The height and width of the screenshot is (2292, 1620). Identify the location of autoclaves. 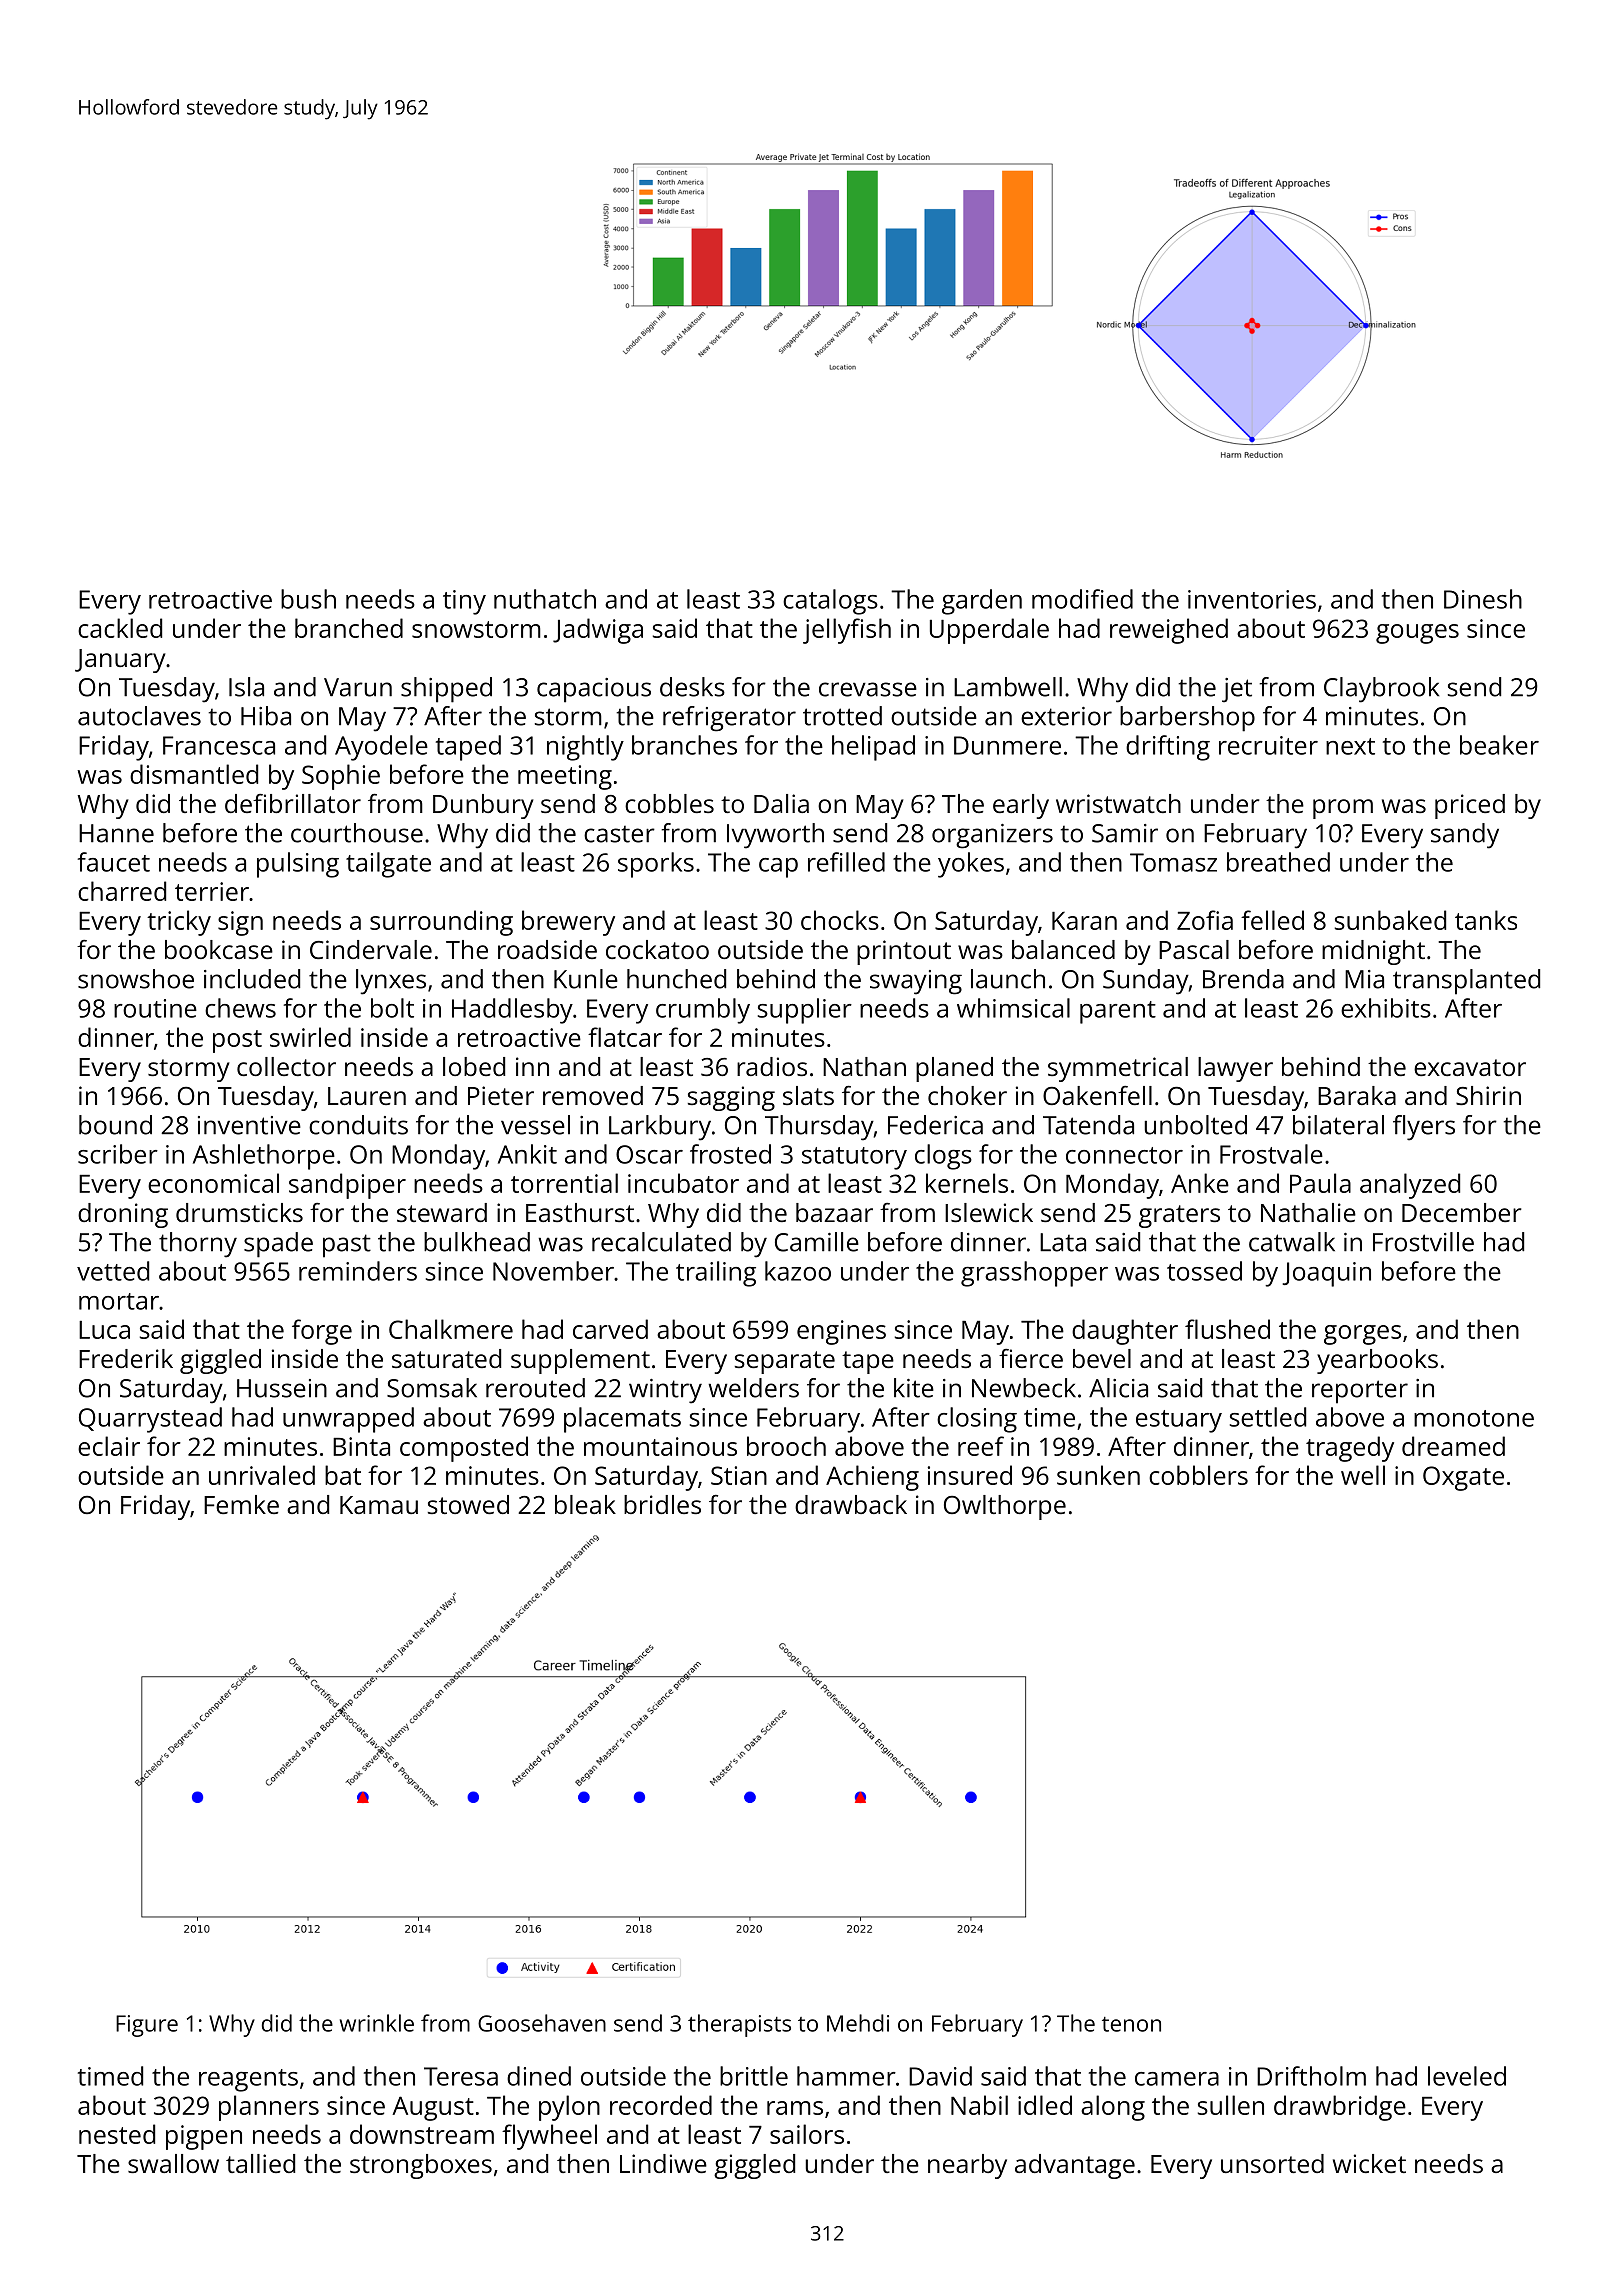
(139, 716).
